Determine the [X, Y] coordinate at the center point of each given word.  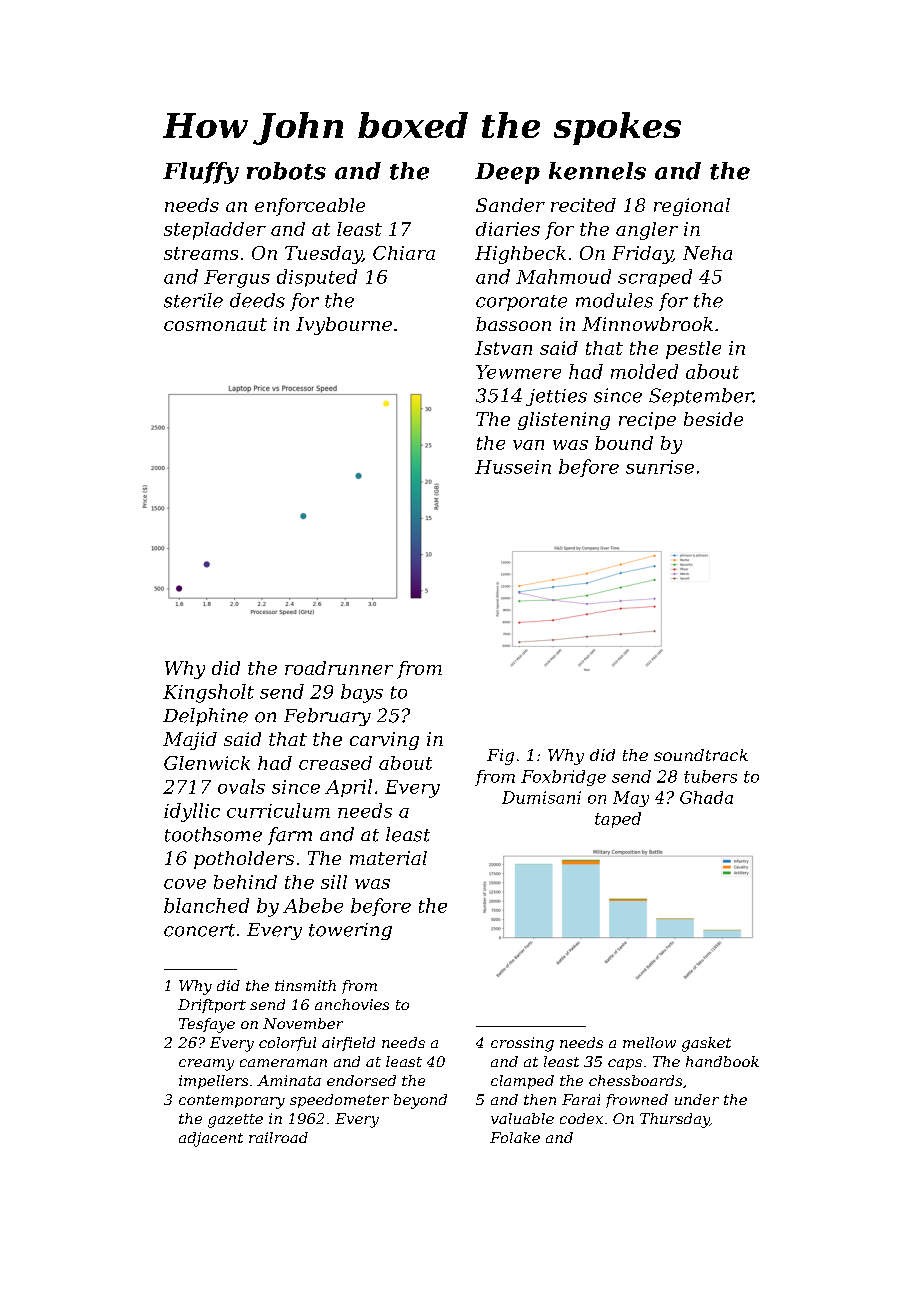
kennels [597, 171]
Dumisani [541, 797]
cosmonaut [215, 324]
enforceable [310, 207]
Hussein [513, 467]
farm [290, 836]
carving [384, 741]
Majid [190, 741]
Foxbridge [563, 778]
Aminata [289, 1080]
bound [624, 443]
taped [618, 820]
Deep [507, 173]
